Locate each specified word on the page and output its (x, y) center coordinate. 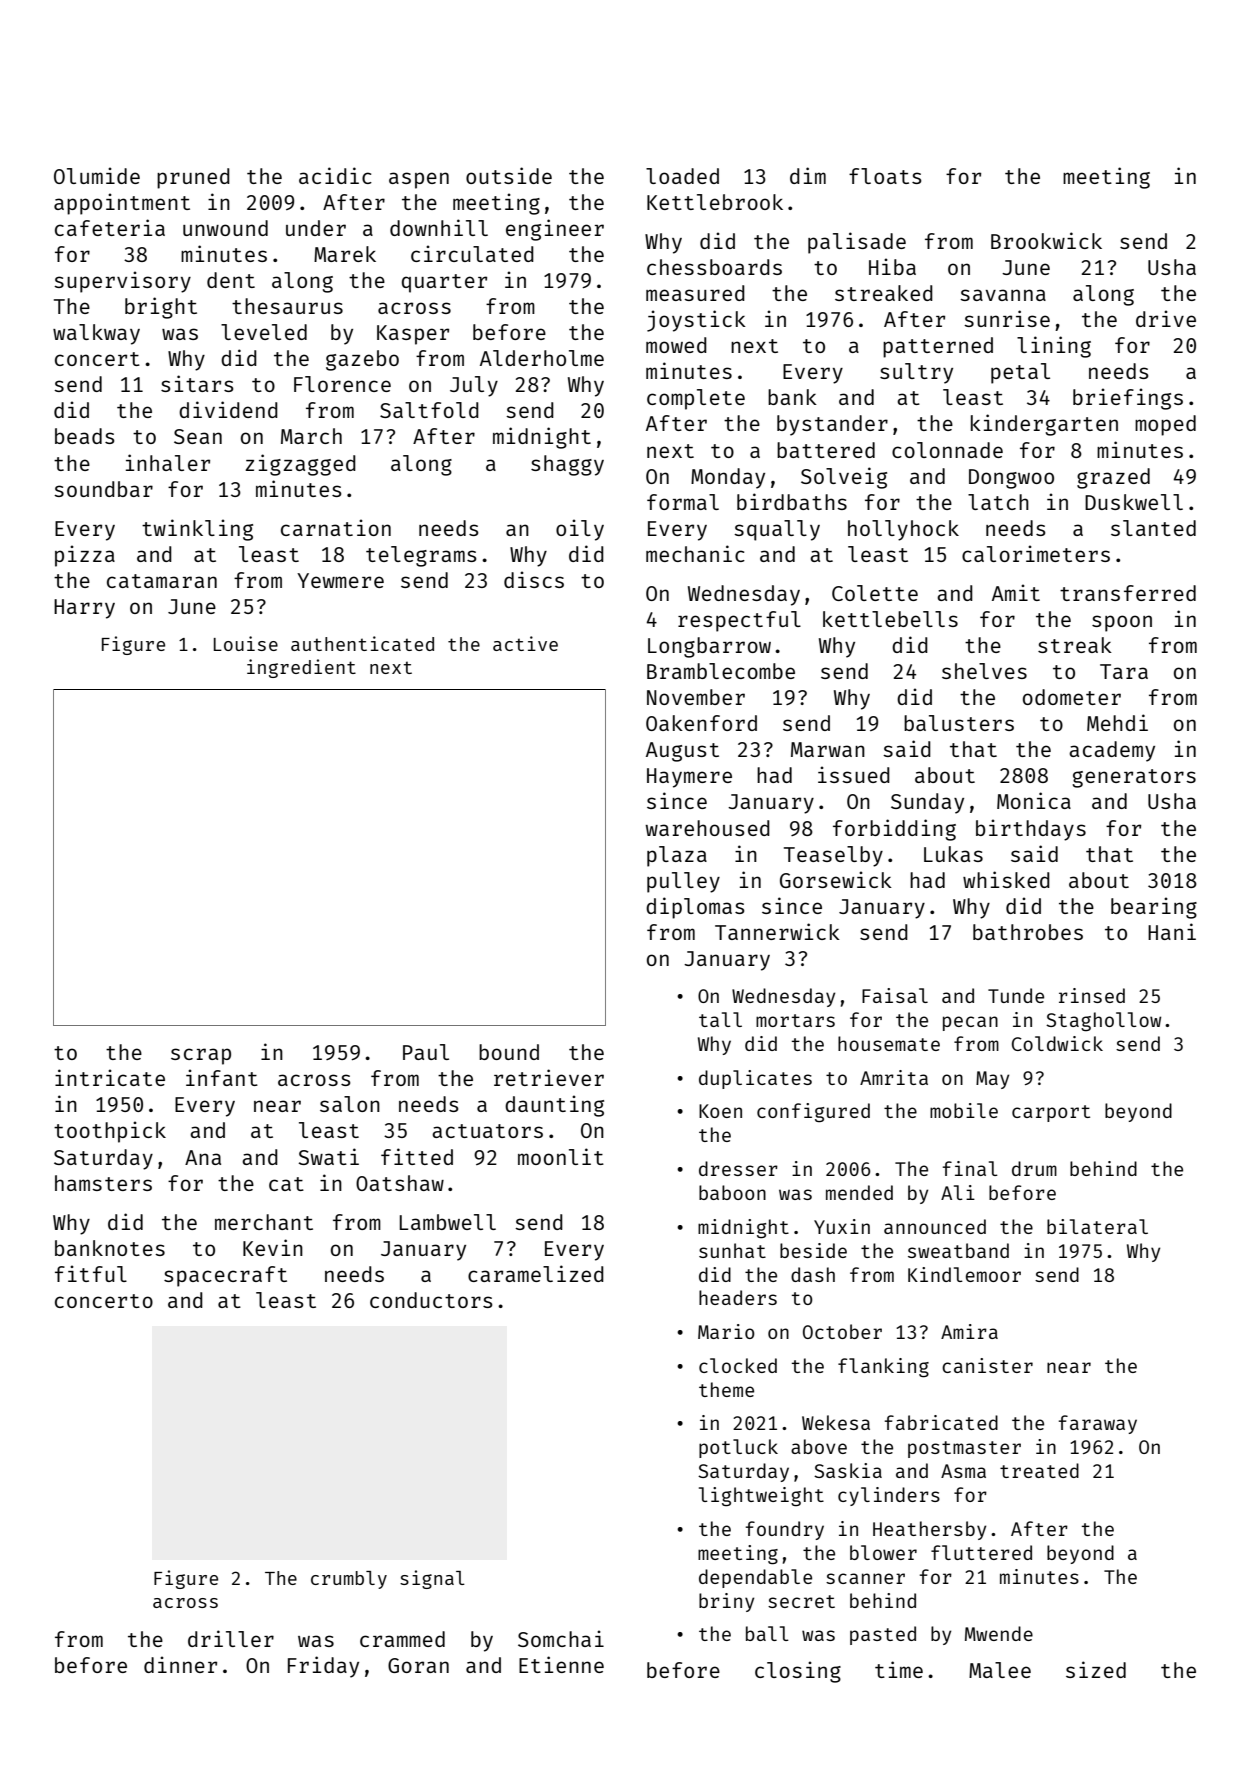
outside (509, 175)
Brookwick (1046, 240)
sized (1096, 1669)
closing (798, 1672)
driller (231, 1638)
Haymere (689, 778)
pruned (193, 178)
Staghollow (1103, 1021)
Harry (84, 609)
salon (350, 1104)
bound (509, 1052)
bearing (1154, 908)
